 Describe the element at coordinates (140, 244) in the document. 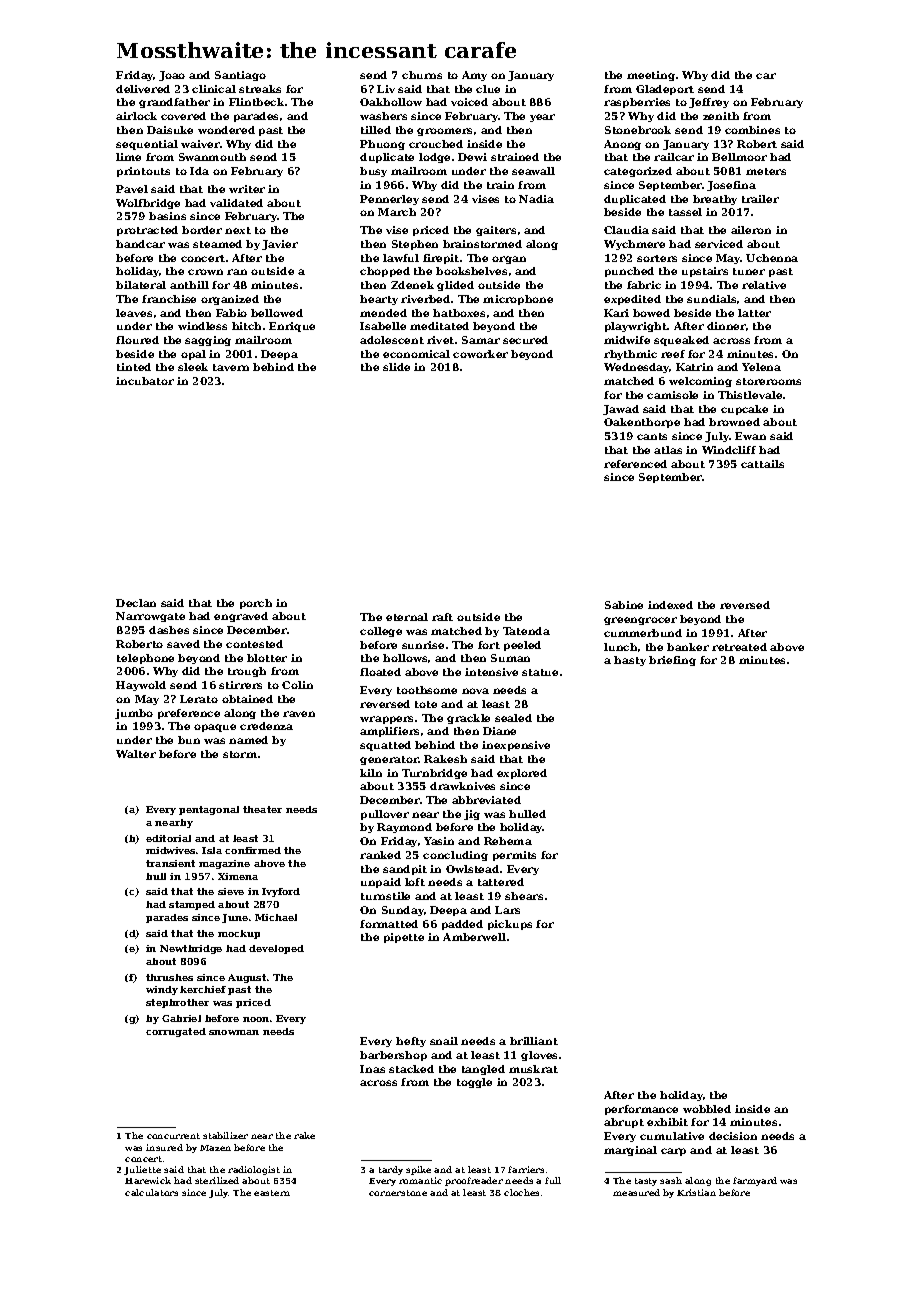

I see `handcar` at that location.
